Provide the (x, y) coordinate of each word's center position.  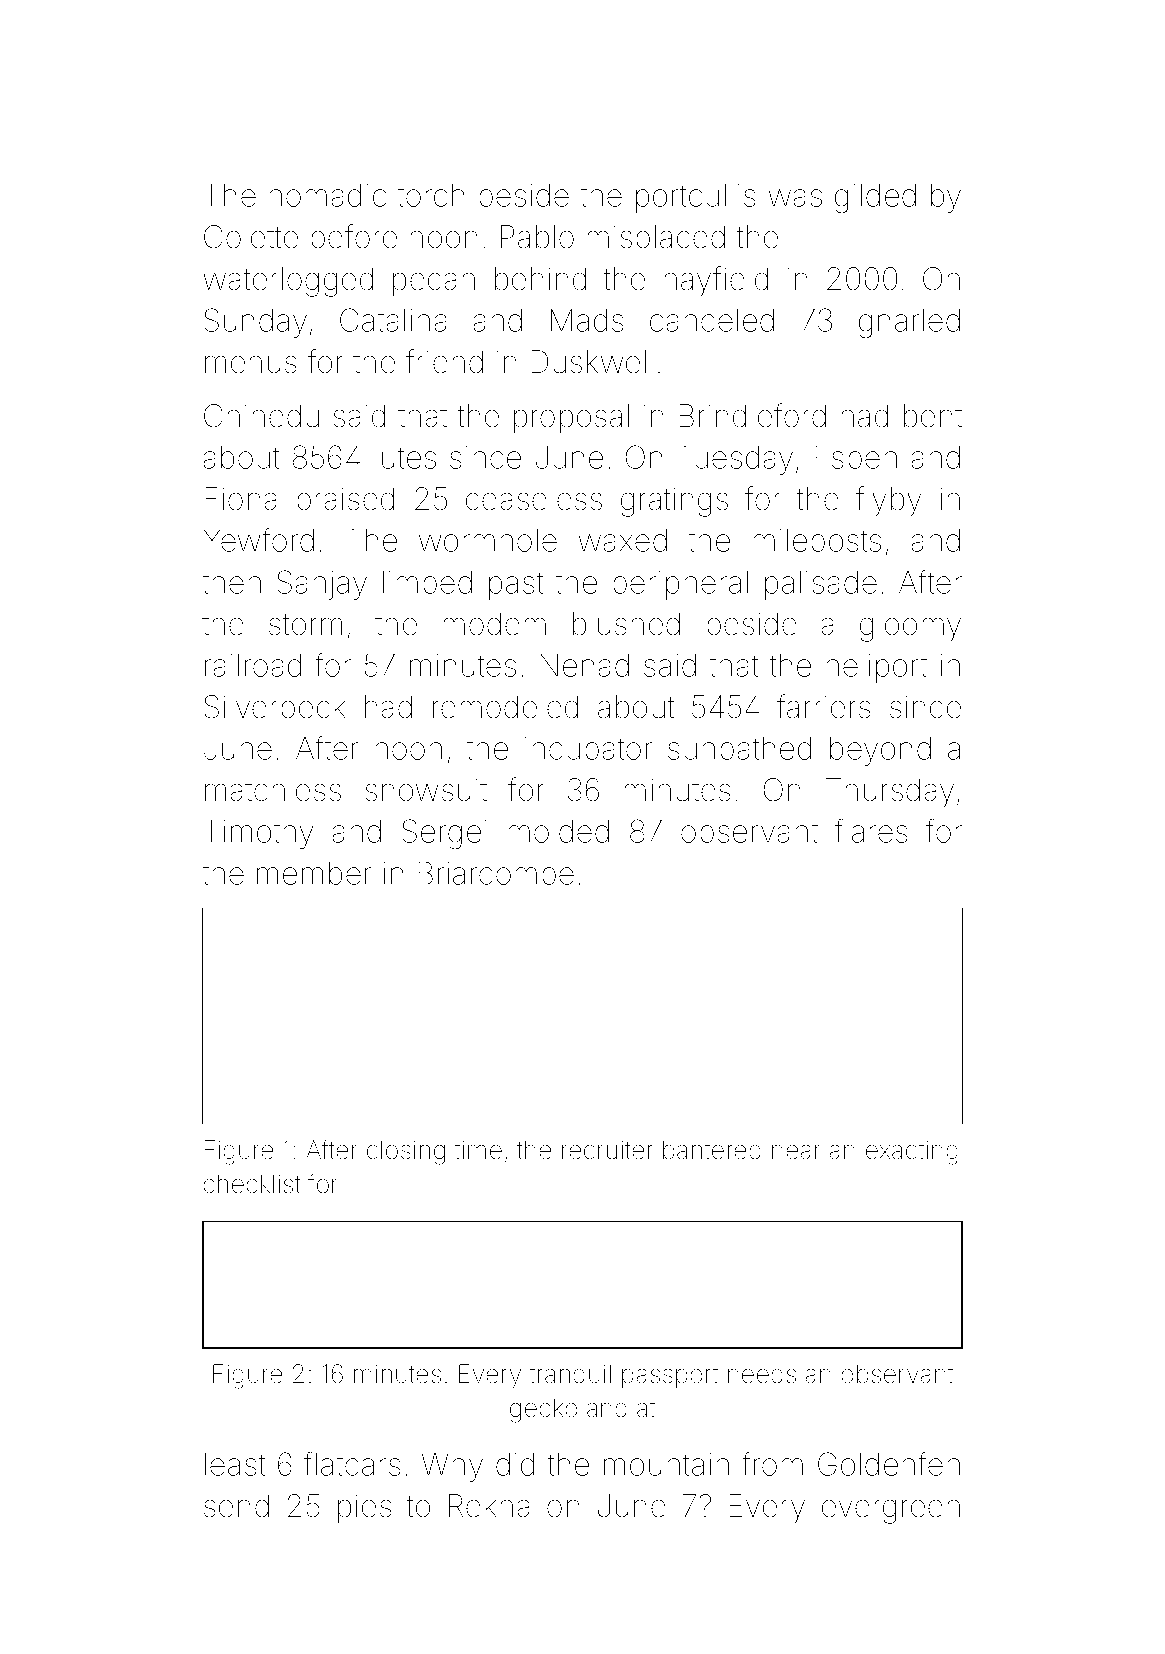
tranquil (570, 1376)
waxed (622, 540)
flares (871, 831)
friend (444, 361)
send (236, 1506)
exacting (912, 1153)
